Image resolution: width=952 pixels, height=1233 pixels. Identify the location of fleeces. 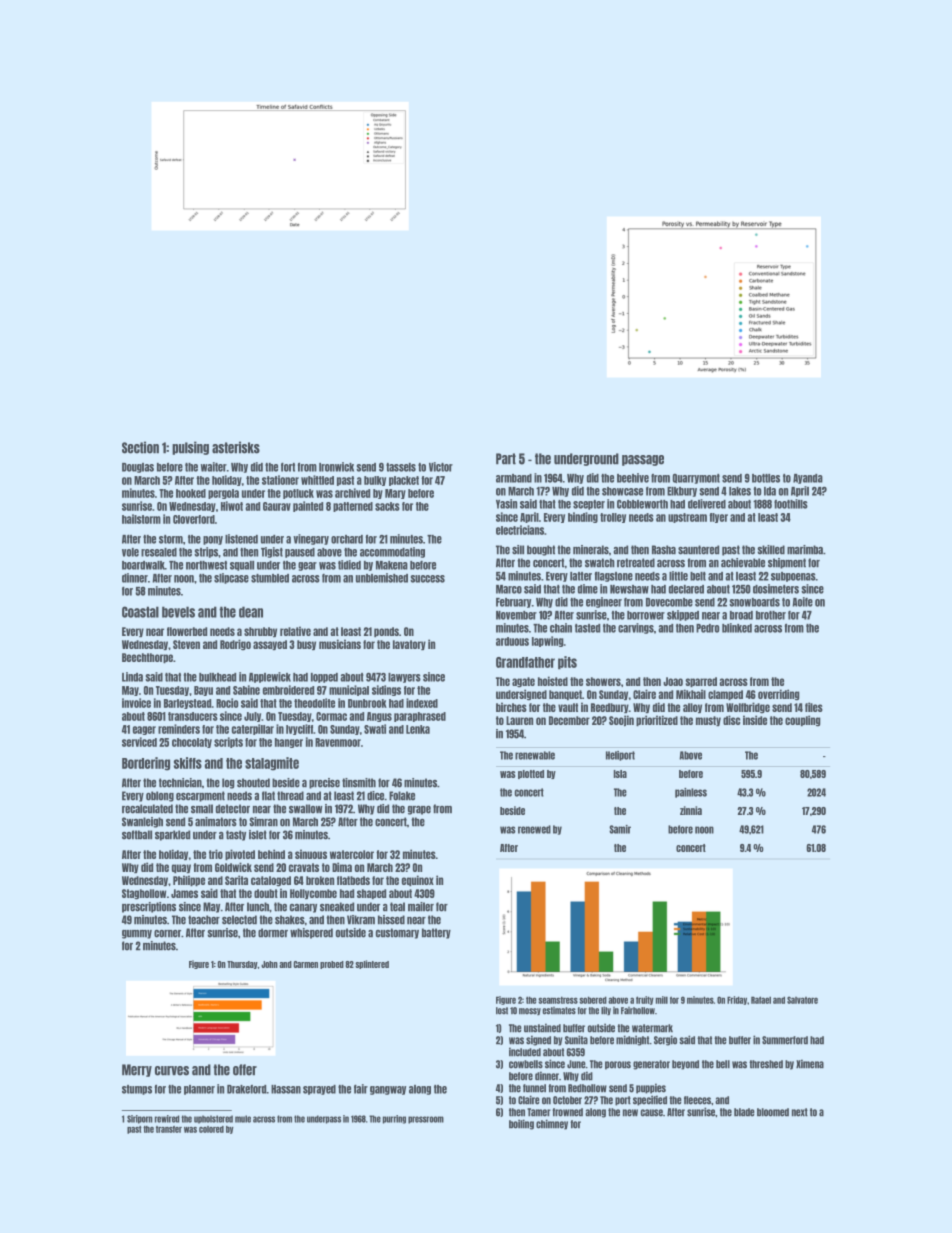
(697, 1100).
